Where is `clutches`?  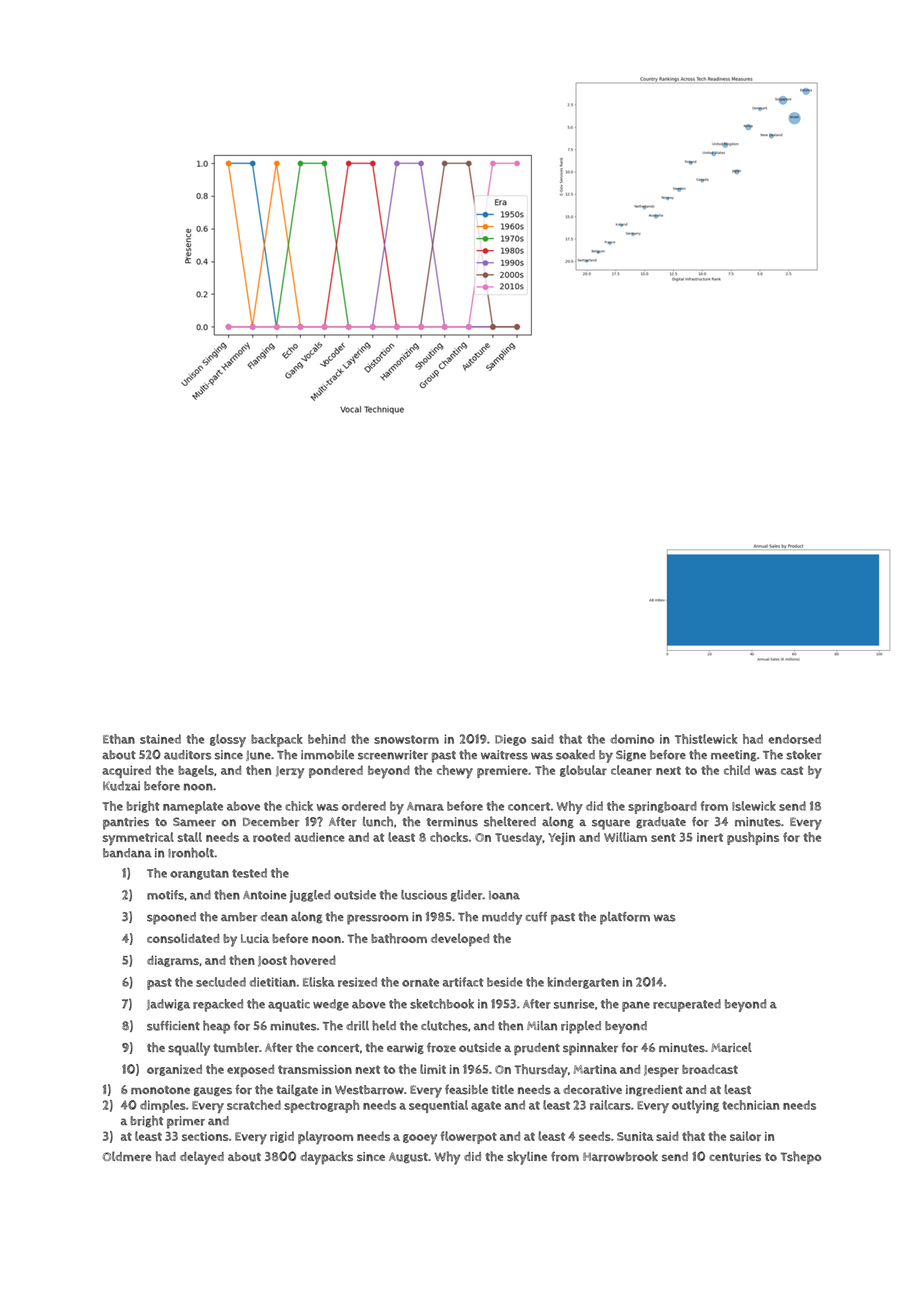
clutches is located at coordinates (444, 1025).
